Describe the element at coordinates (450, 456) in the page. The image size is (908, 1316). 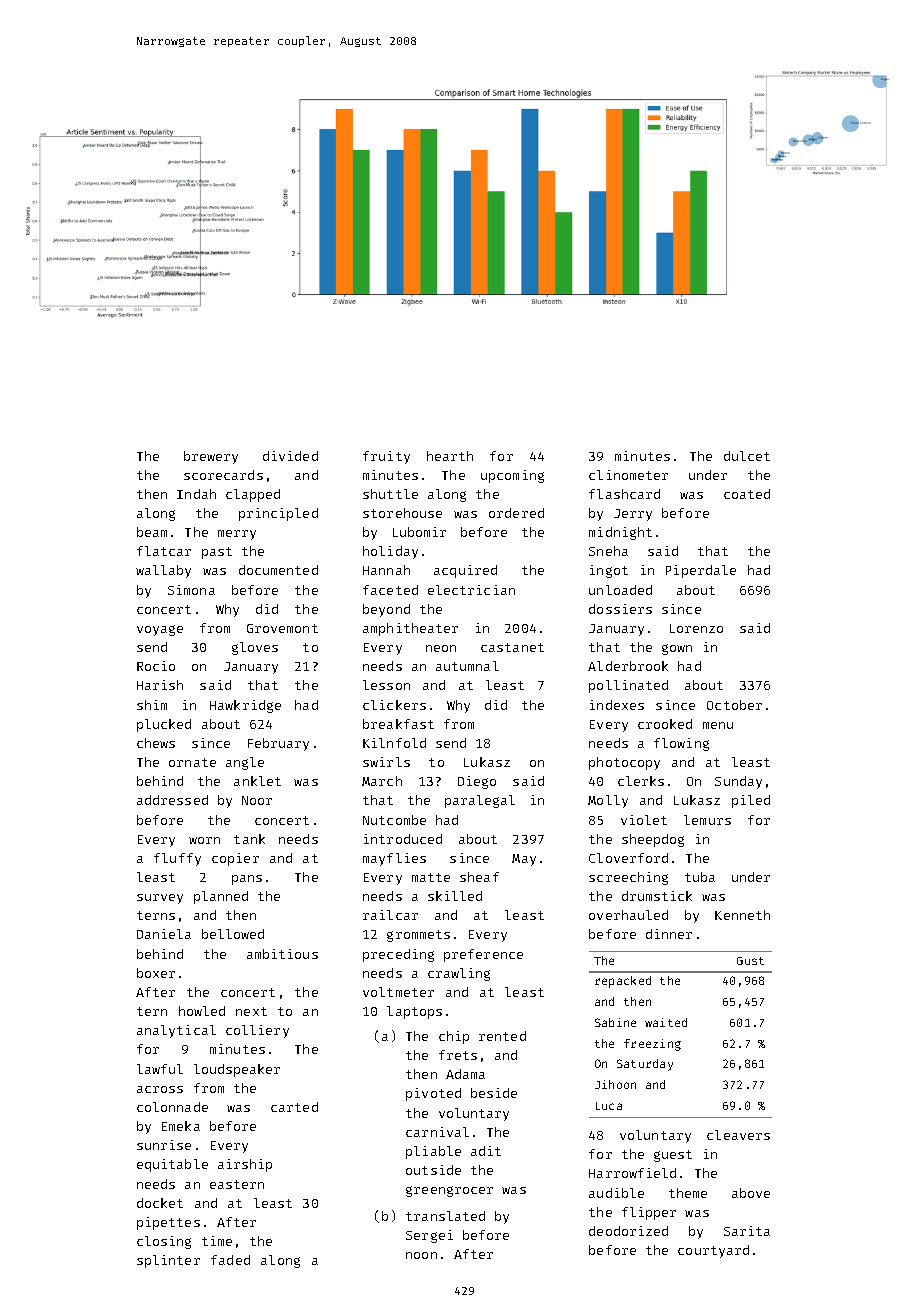
I see `hearth` at that location.
